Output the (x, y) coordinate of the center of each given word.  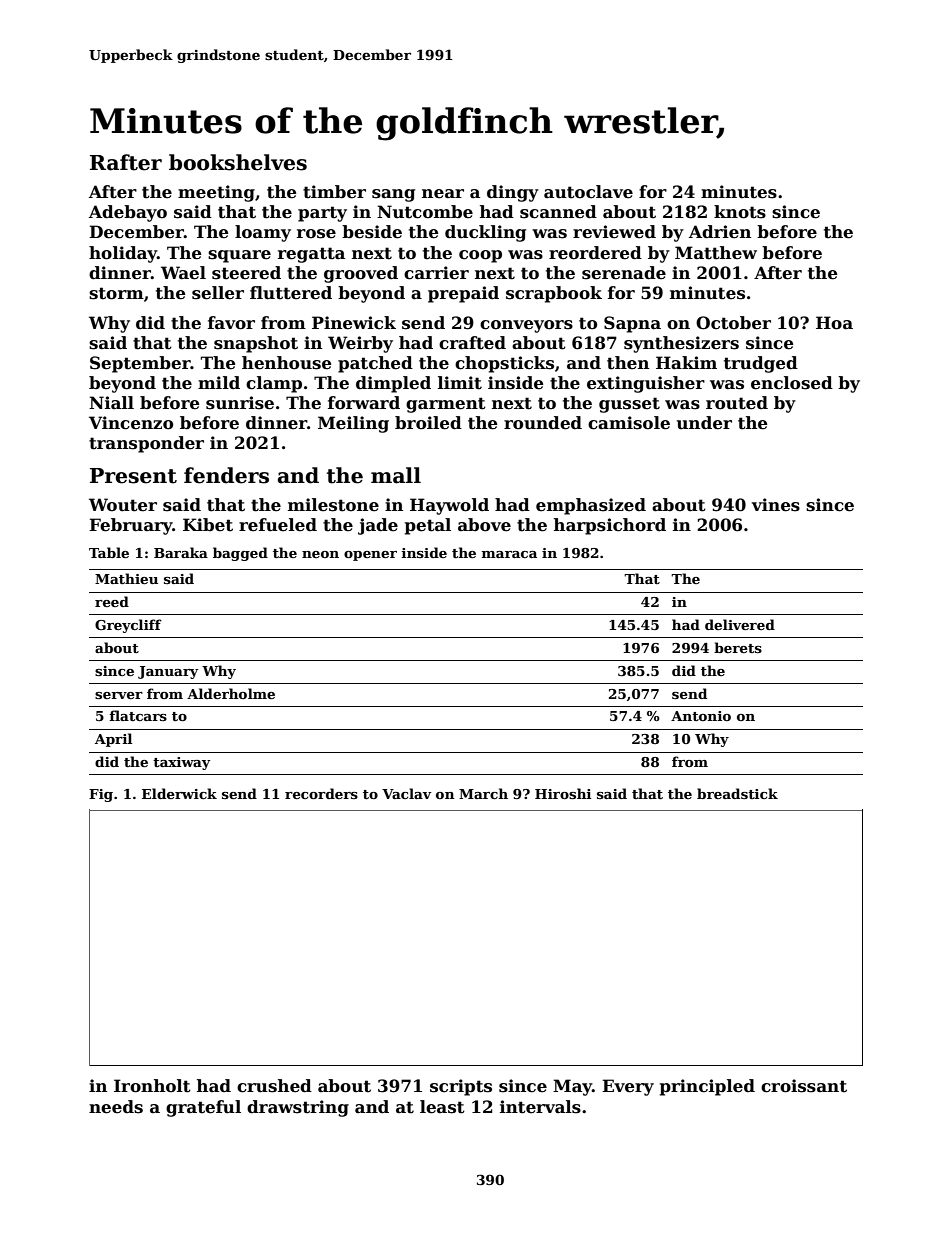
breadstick (737, 793)
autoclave (588, 192)
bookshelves (238, 162)
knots (740, 212)
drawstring (298, 1108)
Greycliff (128, 626)
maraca (509, 554)
